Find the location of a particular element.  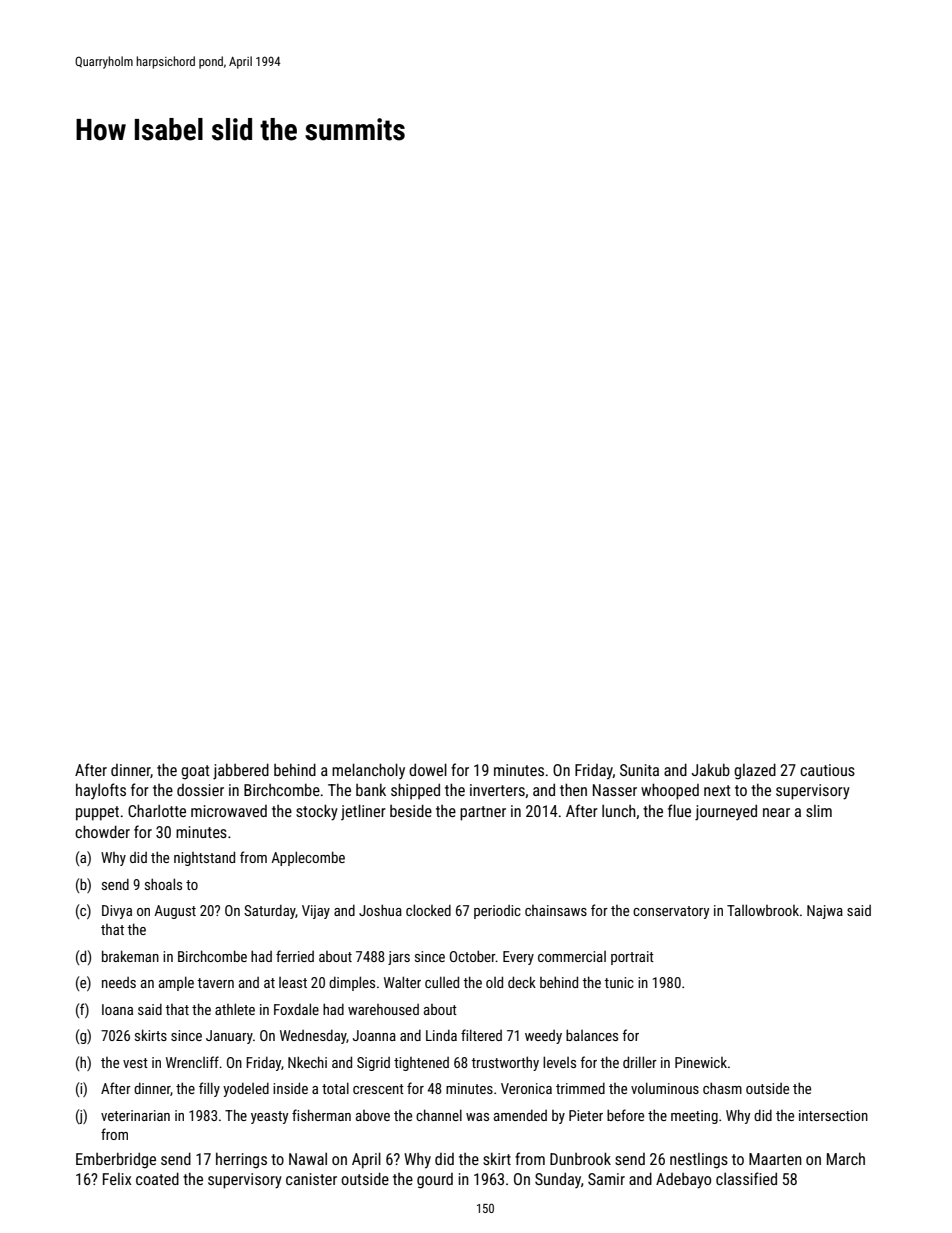

March is located at coordinates (846, 1158).
